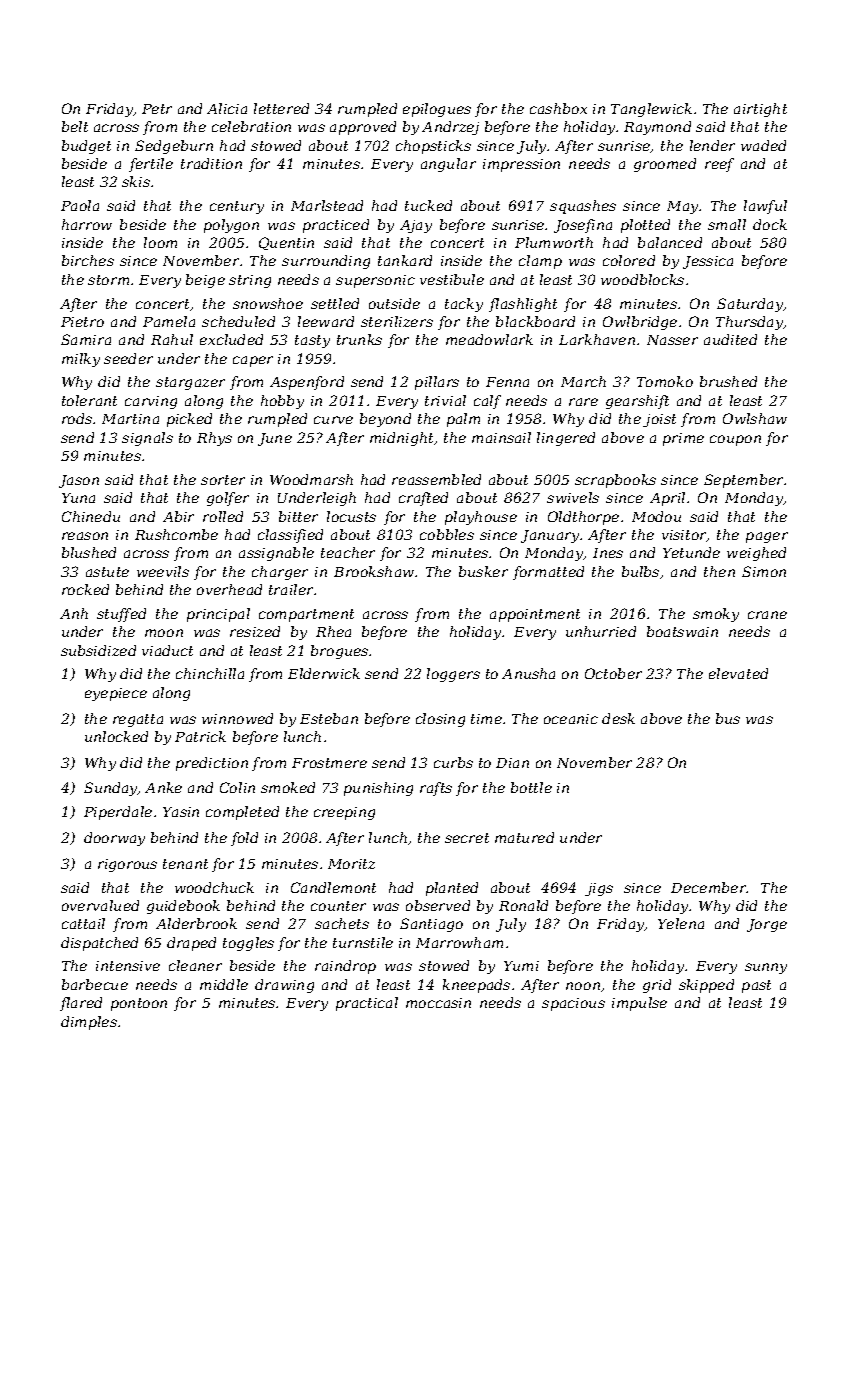 This screenshot has height=1400, width=849. I want to click on bulbs, so click(640, 571).
